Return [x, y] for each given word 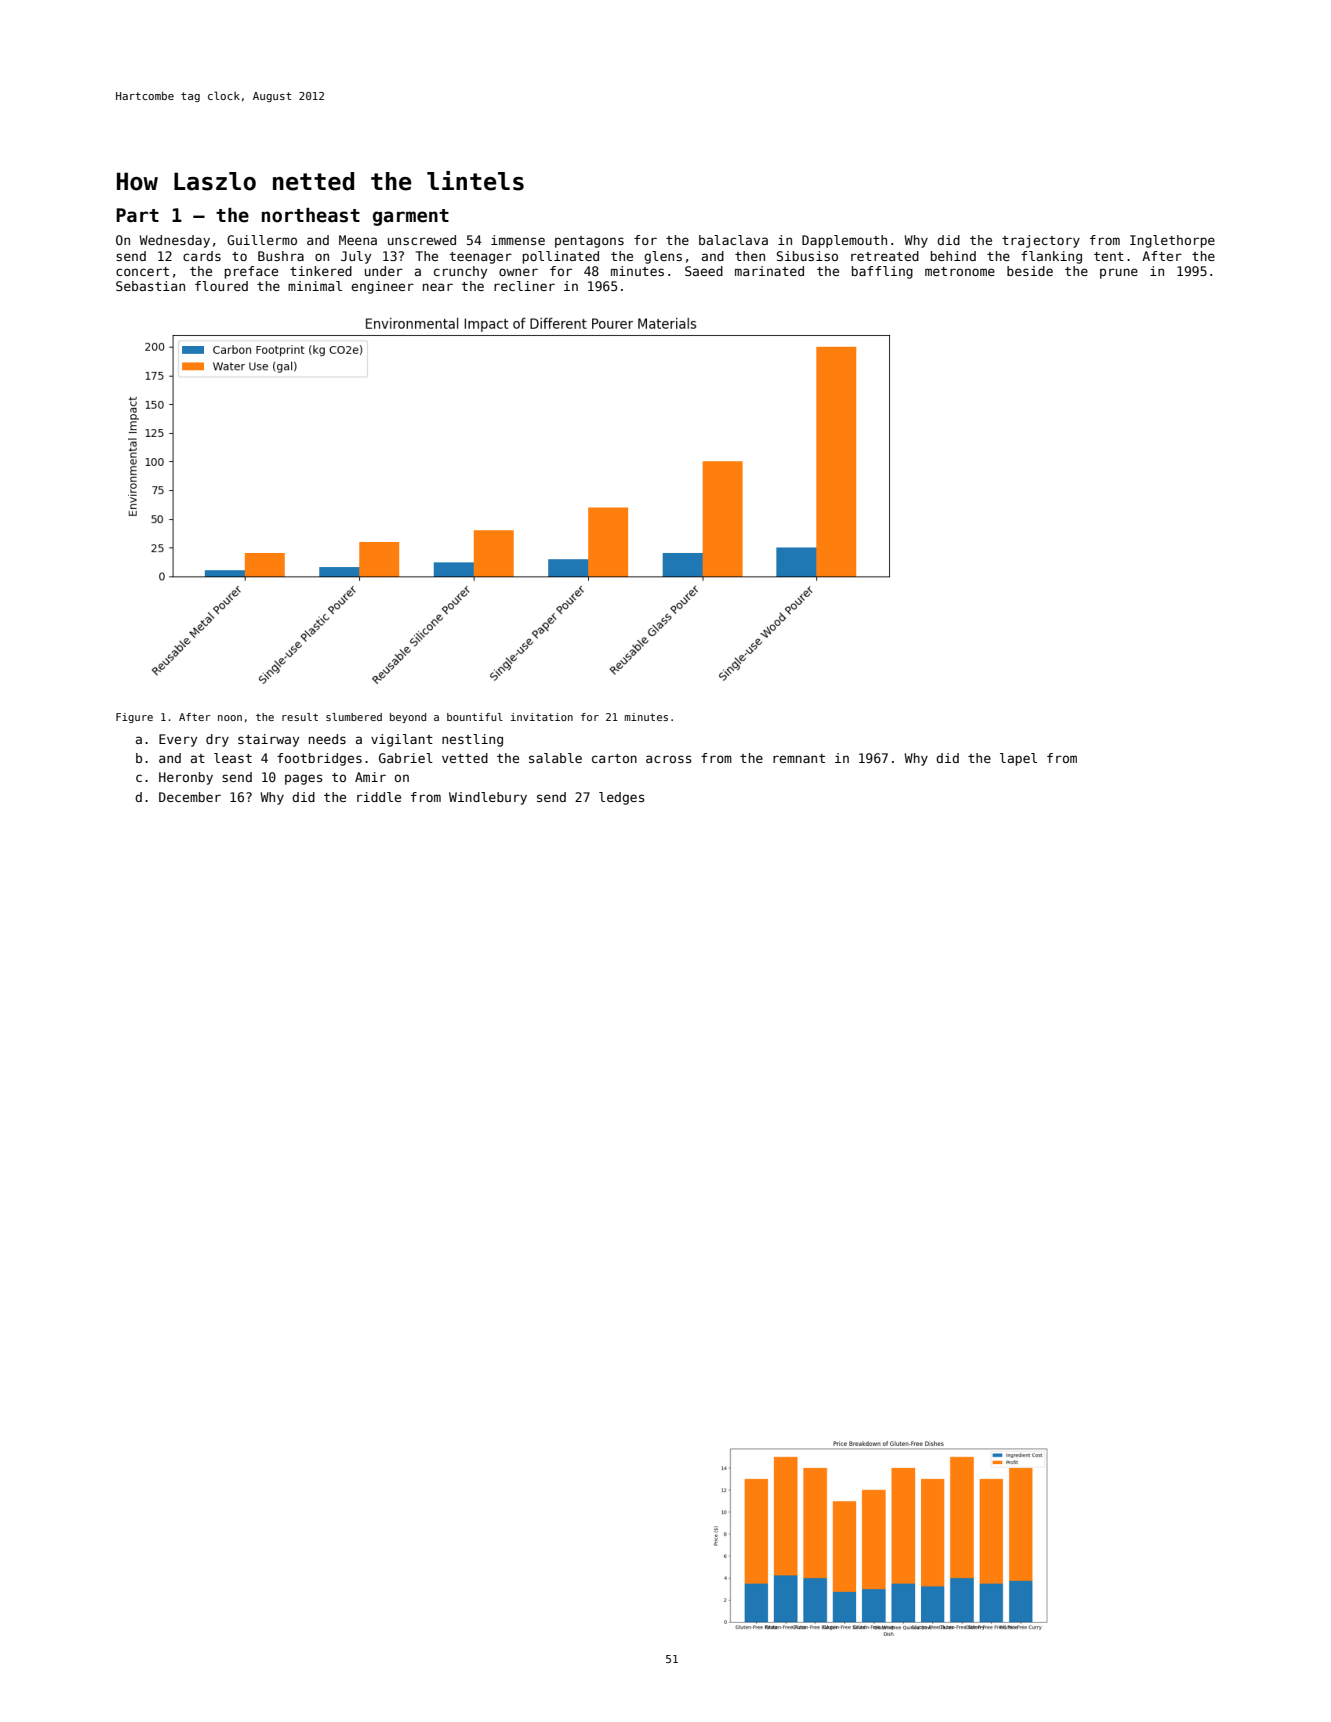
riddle [379, 797]
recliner [524, 286]
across [669, 759]
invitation [542, 717]
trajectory [1041, 241]
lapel [1018, 759]
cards [202, 256]
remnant [799, 758]
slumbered [354, 717]
